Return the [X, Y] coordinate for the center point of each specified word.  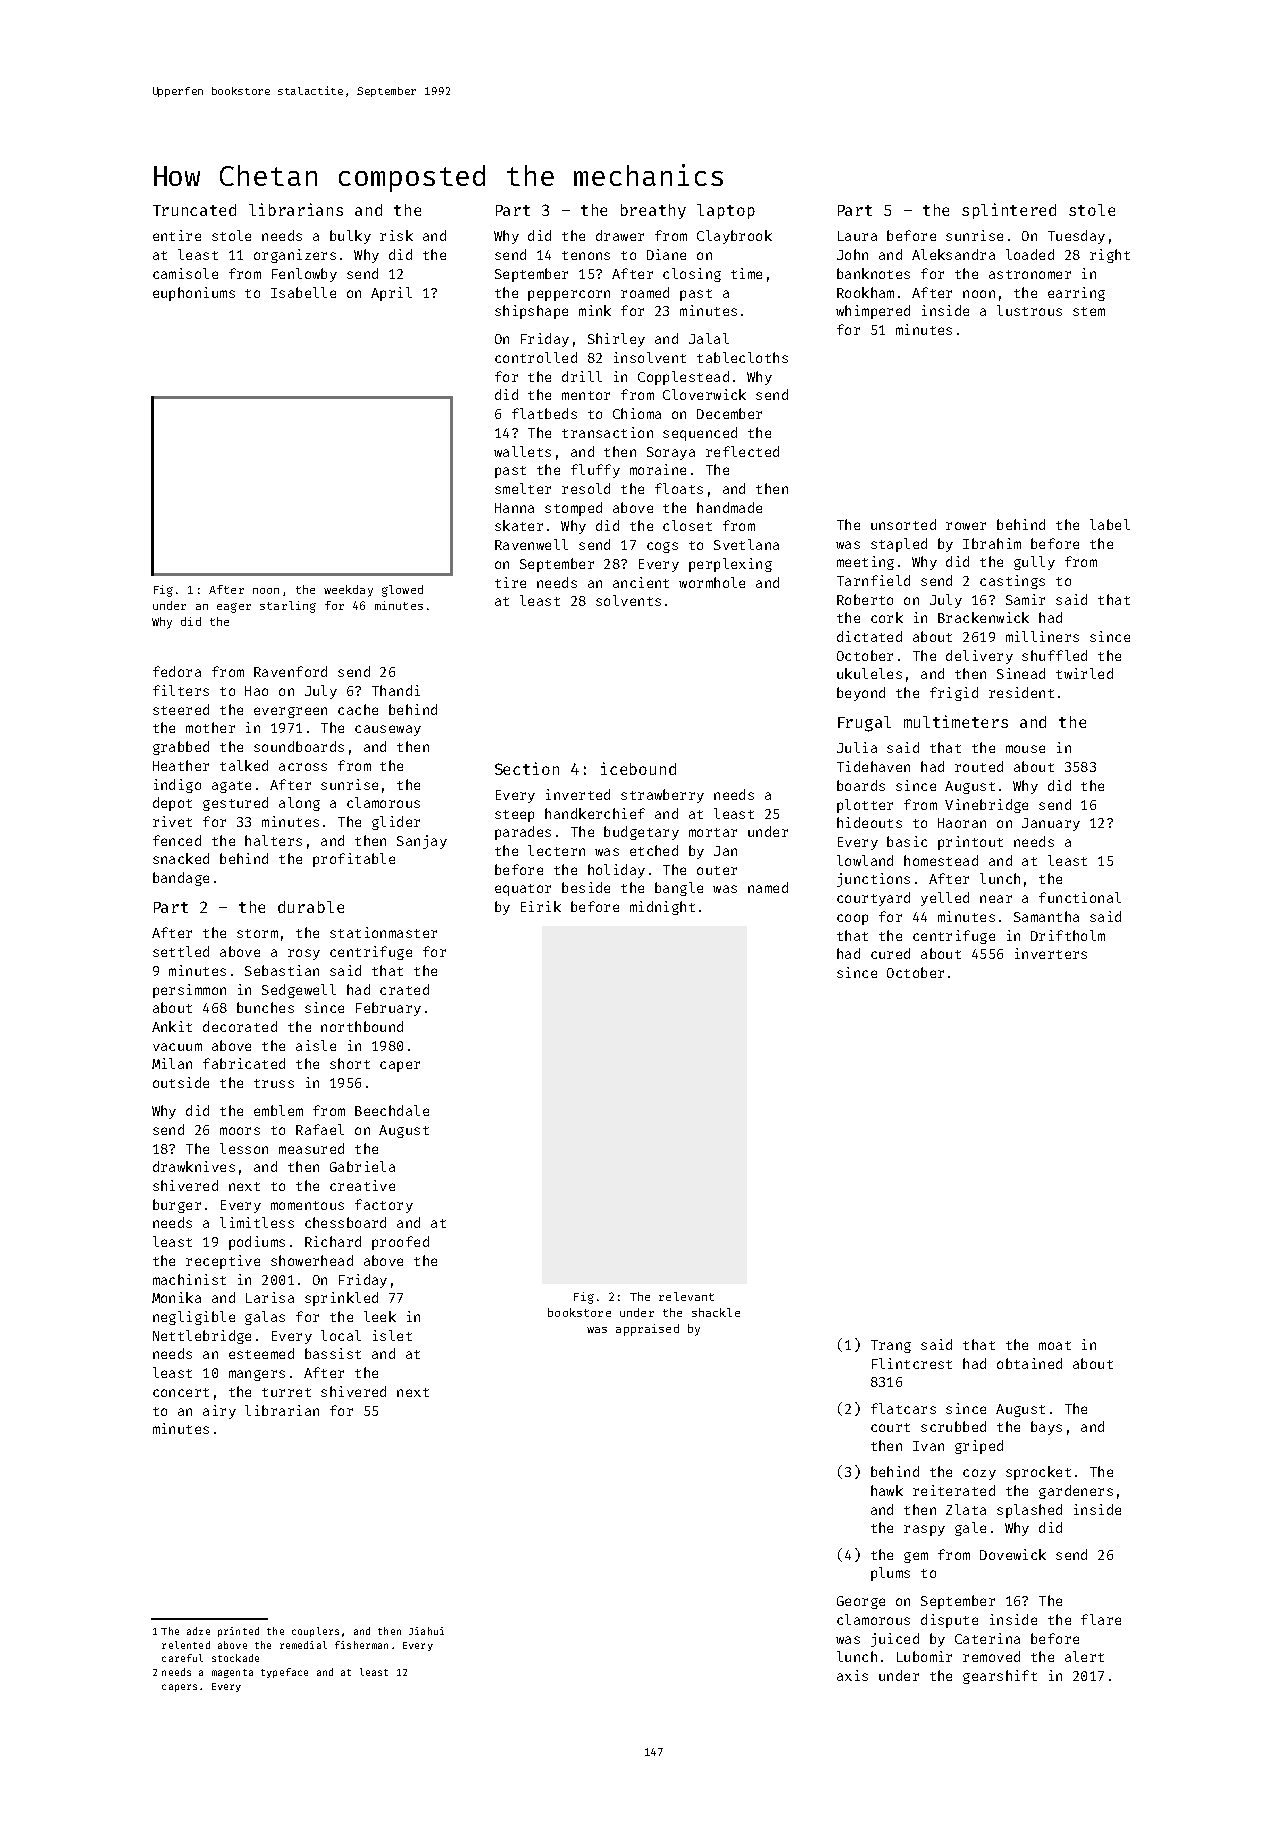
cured [890, 953]
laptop [726, 211]
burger [177, 1206]
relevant [686, 1296]
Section [527, 768]
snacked [181, 858]
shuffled [1054, 655]
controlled [536, 357]
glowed [402, 591]
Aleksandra [953, 254]
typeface [284, 1673]
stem [1089, 311]
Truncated [194, 210]
